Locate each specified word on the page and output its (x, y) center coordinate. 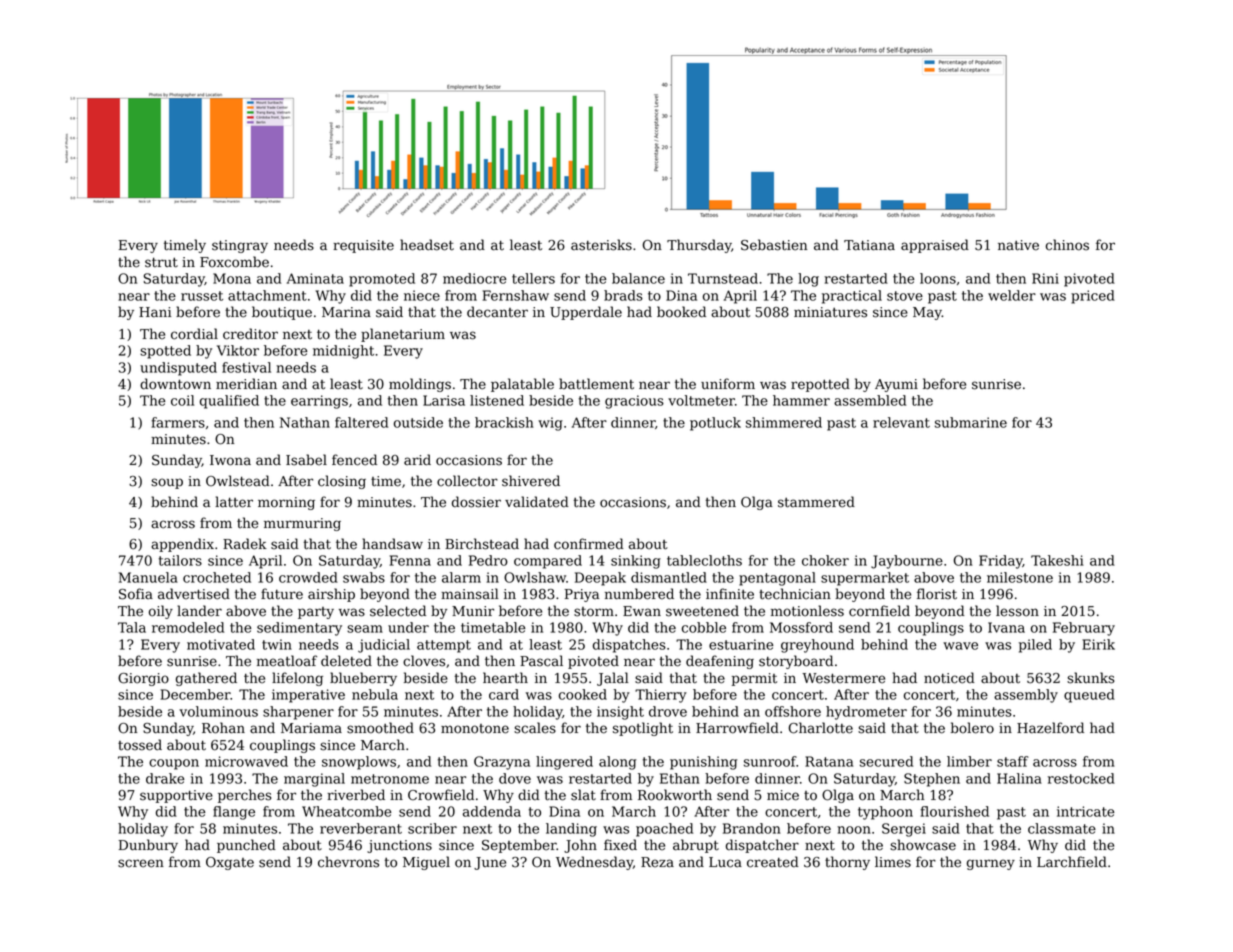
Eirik (1098, 644)
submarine (971, 422)
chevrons (348, 862)
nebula (375, 694)
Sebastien (774, 245)
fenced (354, 460)
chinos (1067, 245)
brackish (504, 422)
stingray (240, 246)
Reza (657, 862)
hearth (505, 678)
